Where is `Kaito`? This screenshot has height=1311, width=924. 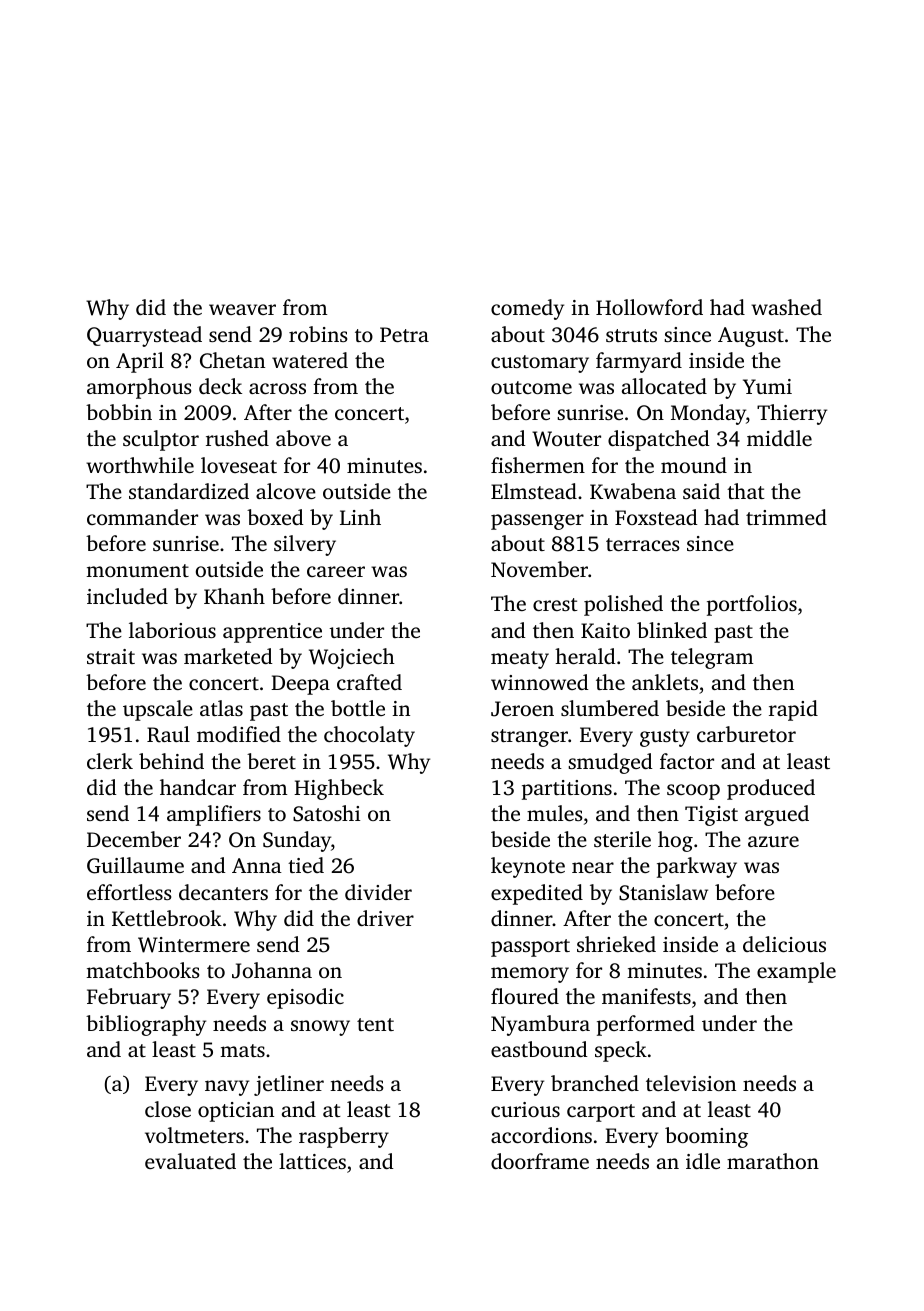
Kaito is located at coordinates (605, 630).
